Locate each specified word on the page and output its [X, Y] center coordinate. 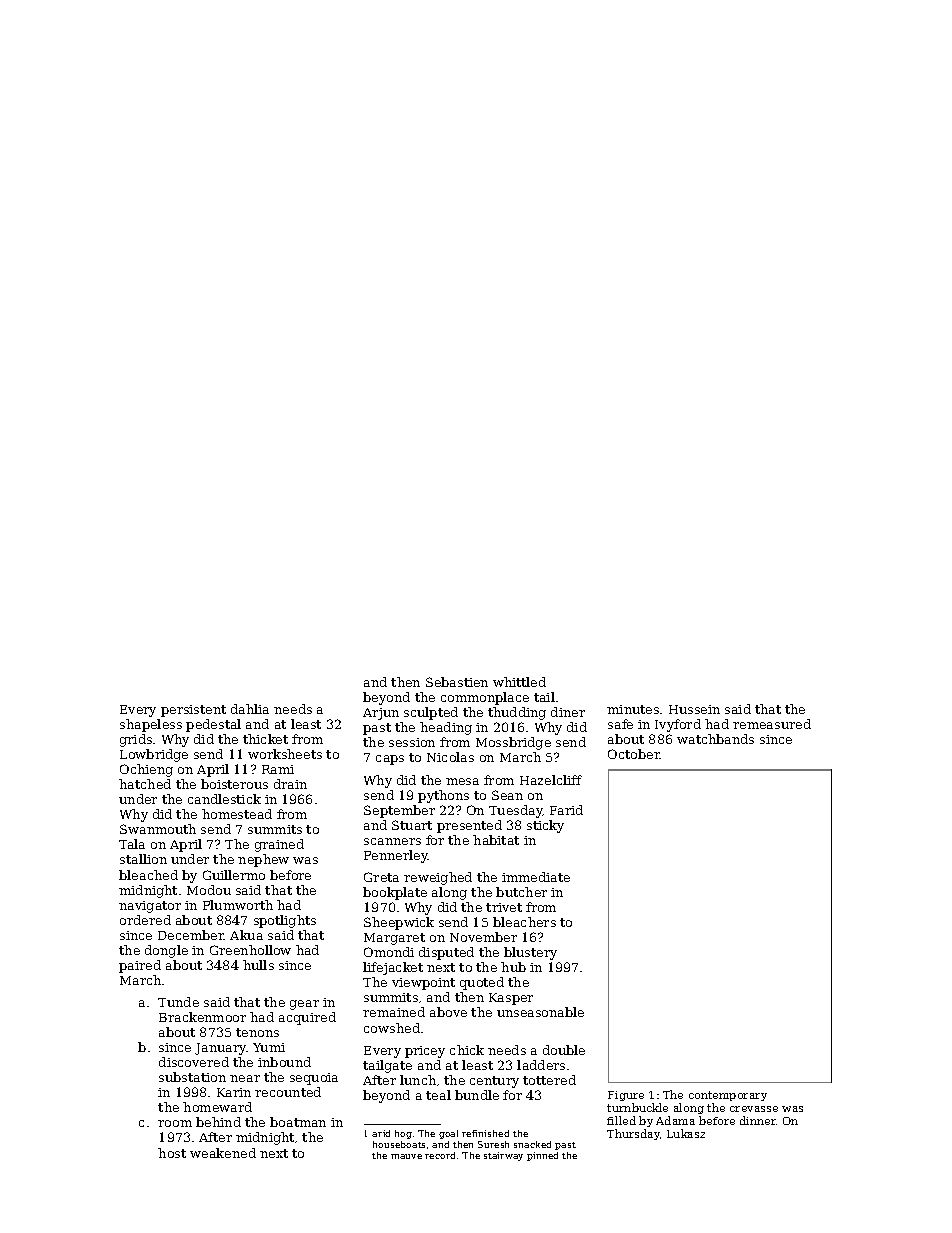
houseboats [399, 1144]
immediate [536, 877]
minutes [633, 709]
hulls [258, 965]
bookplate [395, 893]
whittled [519, 682]
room [175, 1123]
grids [136, 740]
